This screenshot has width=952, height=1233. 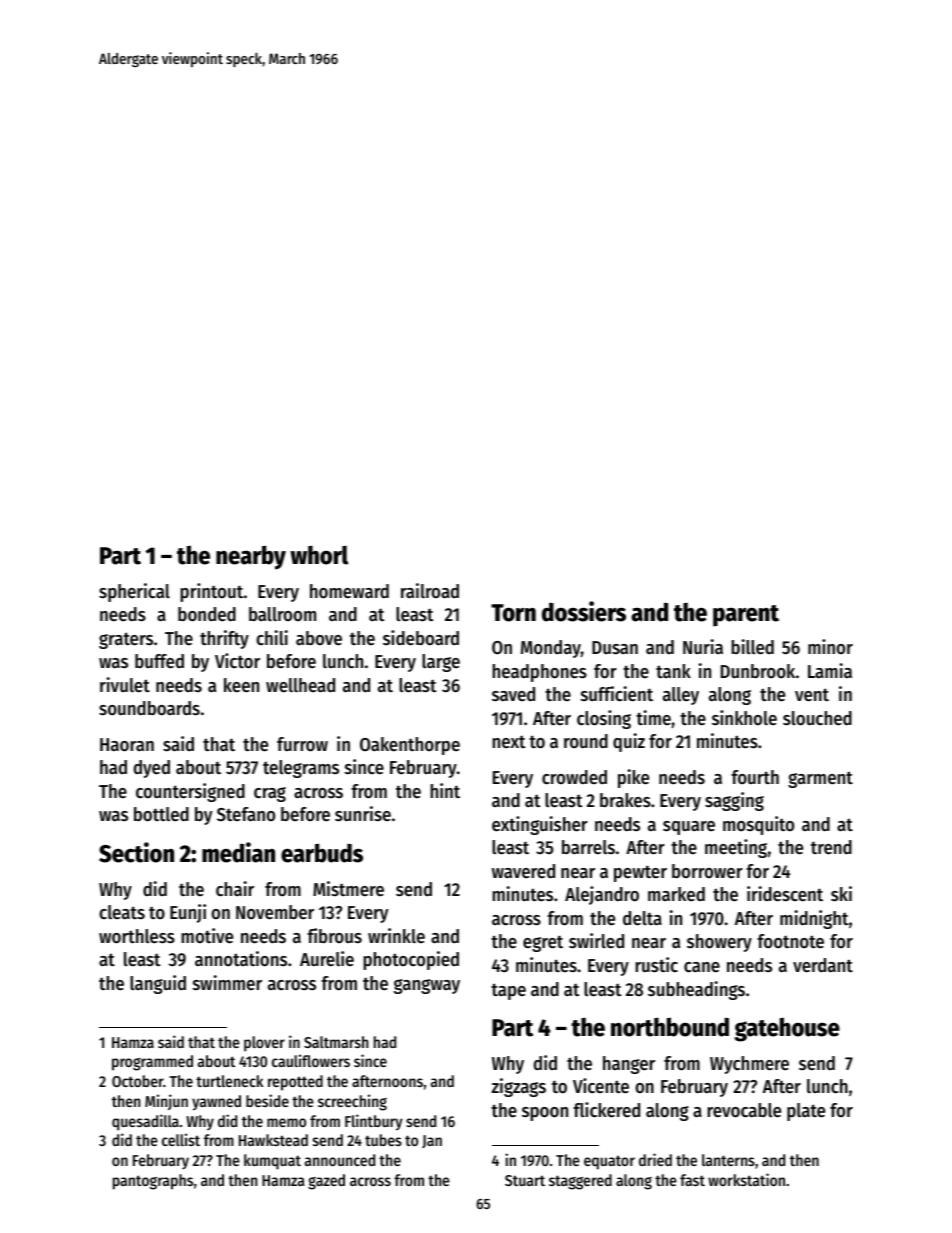 What do you see at coordinates (673, 671) in the screenshot?
I see `tank` at bounding box center [673, 671].
